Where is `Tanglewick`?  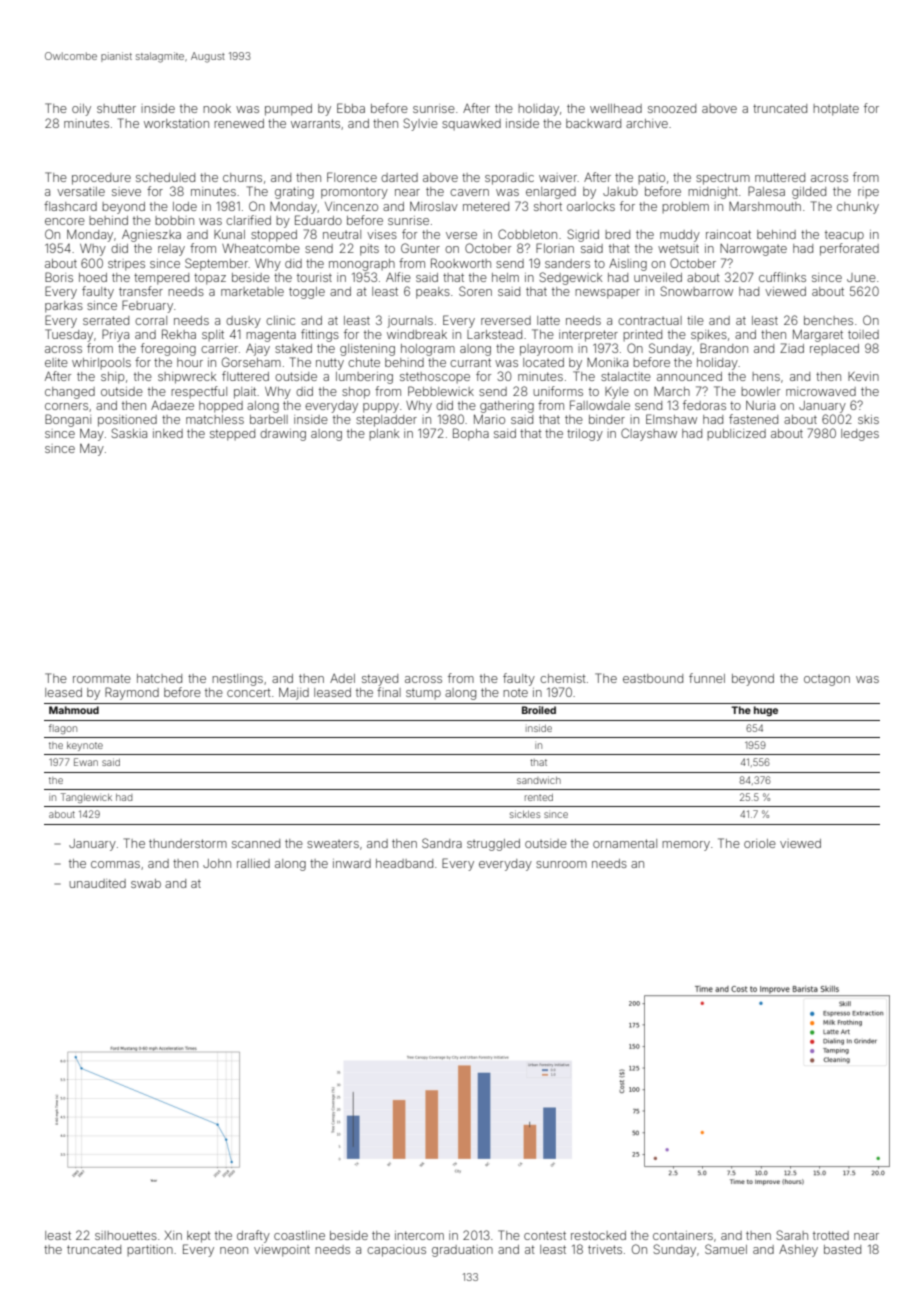
Tanglewick is located at coordinates (86, 798).
